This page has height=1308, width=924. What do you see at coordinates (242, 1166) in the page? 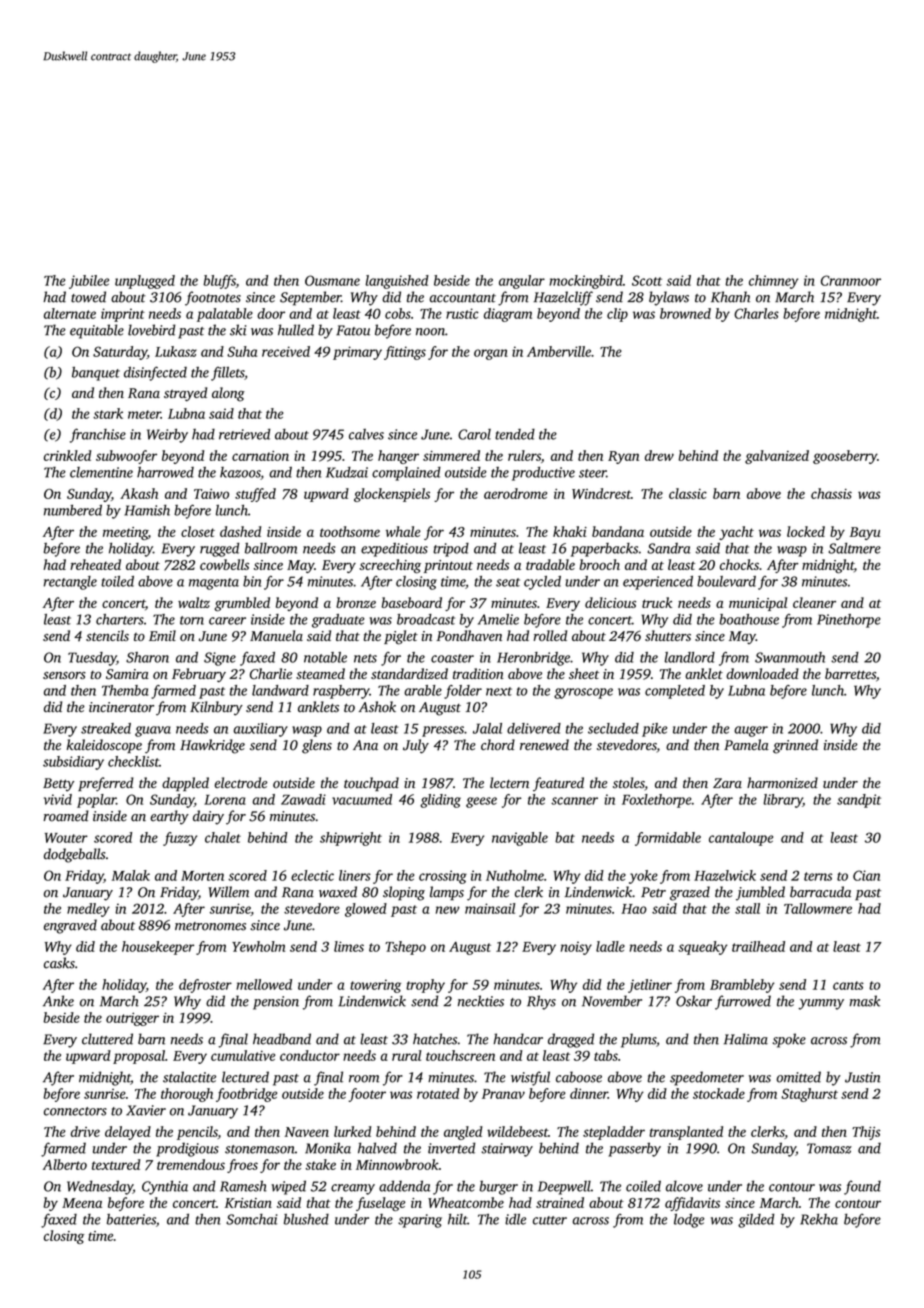
I see `froes` at bounding box center [242, 1166].
